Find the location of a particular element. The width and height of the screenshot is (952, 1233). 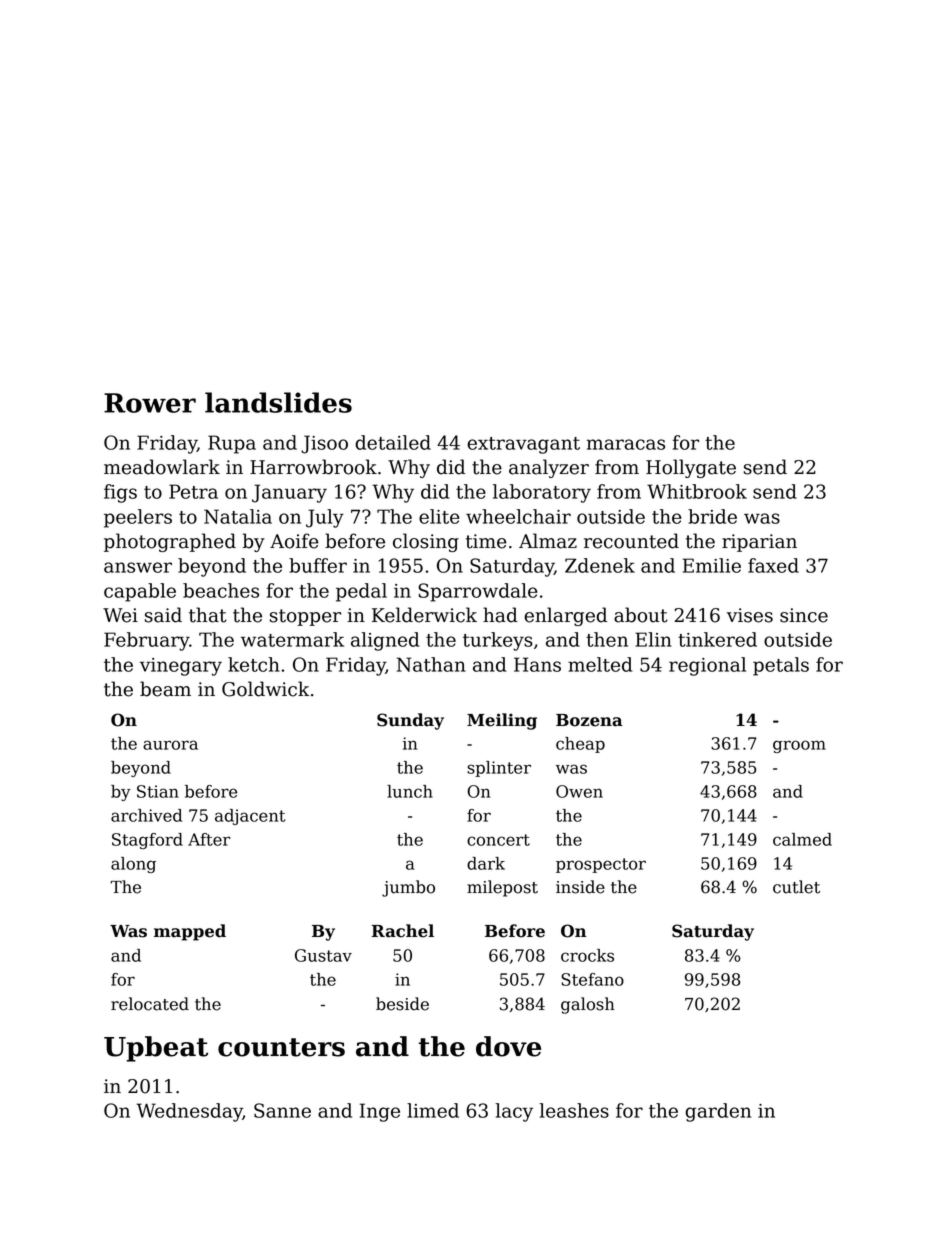

Harrowbrook is located at coordinates (313, 467).
